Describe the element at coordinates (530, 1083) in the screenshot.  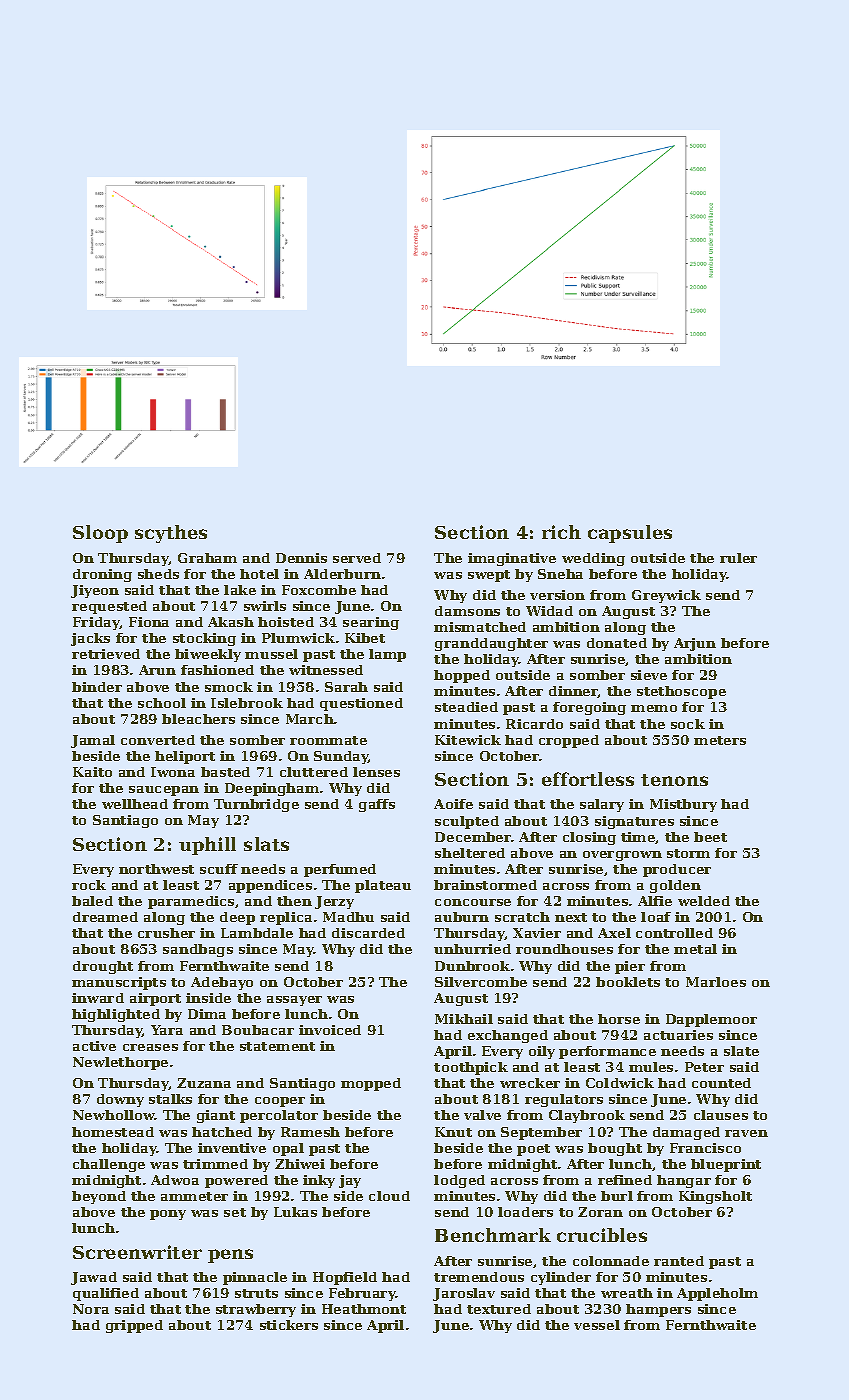
I see `wrecker` at that location.
